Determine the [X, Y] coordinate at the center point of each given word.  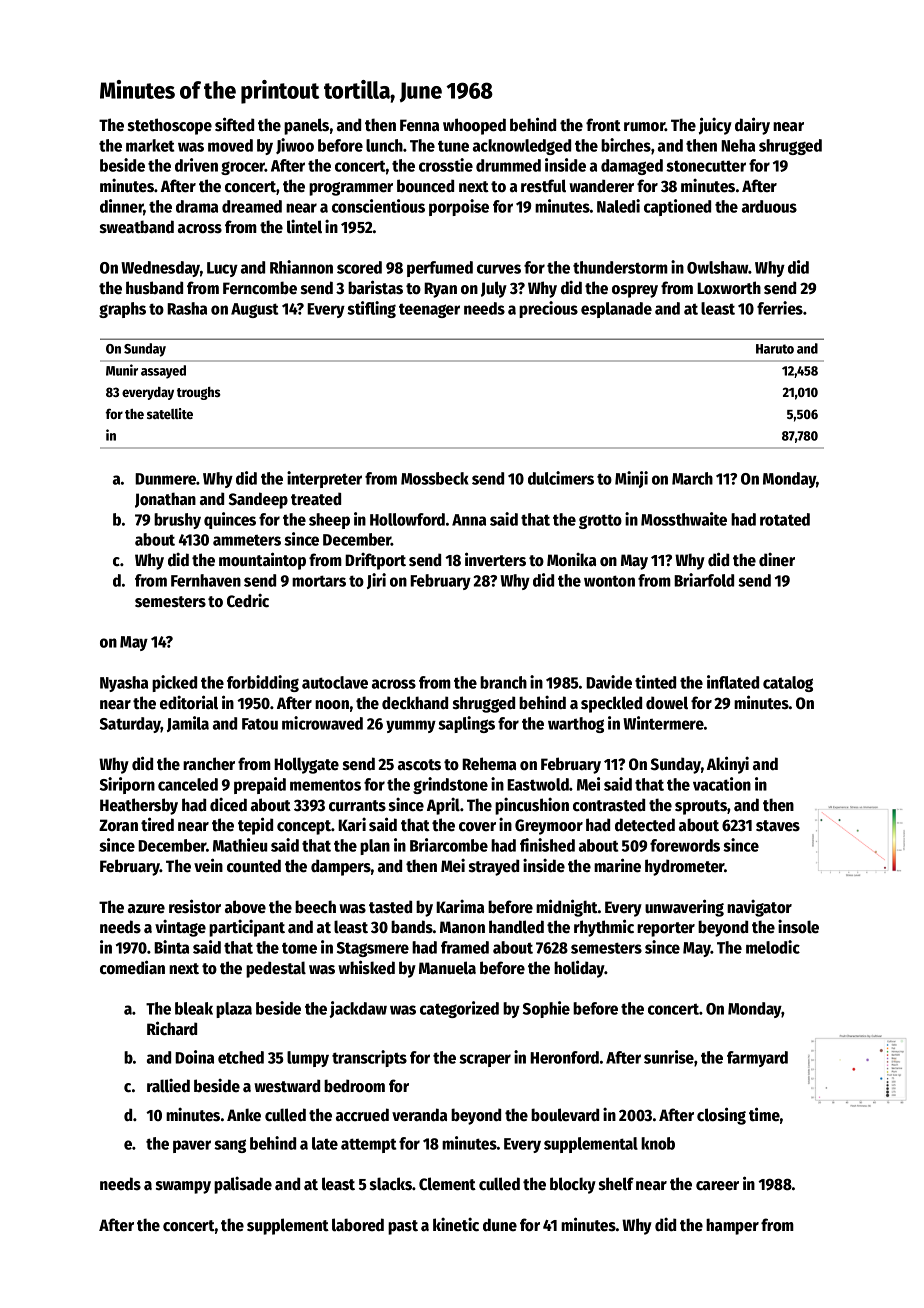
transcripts [369, 1058]
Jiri [376, 581]
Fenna [419, 125]
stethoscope [170, 126]
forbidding [263, 683]
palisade [243, 1185]
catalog [788, 684]
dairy [752, 126]
